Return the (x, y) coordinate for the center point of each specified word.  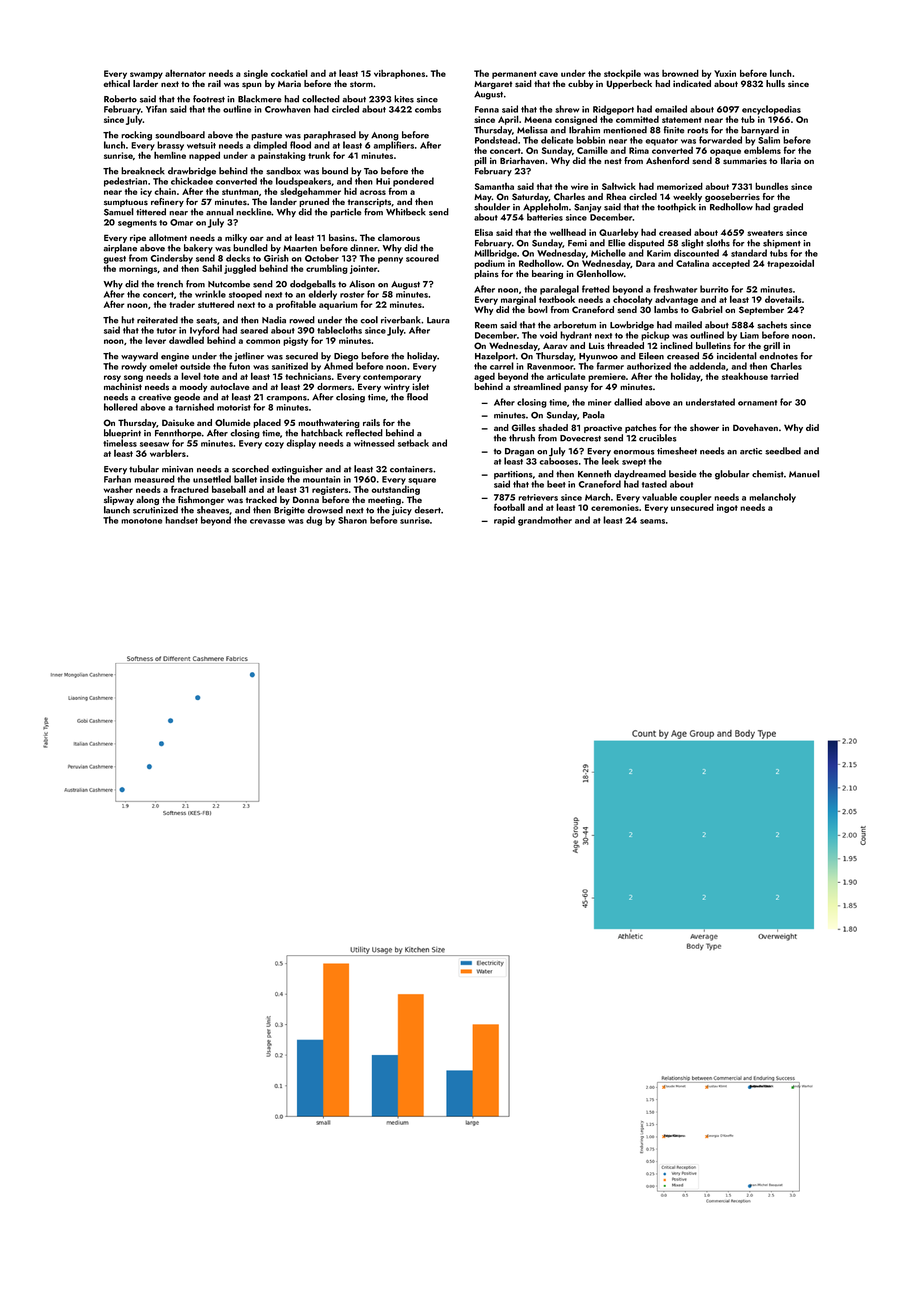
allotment (168, 237)
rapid (504, 521)
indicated (692, 83)
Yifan (156, 109)
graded (788, 208)
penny (390, 260)
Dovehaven (755, 427)
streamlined (537, 387)
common (263, 341)
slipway (119, 500)
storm (361, 84)
